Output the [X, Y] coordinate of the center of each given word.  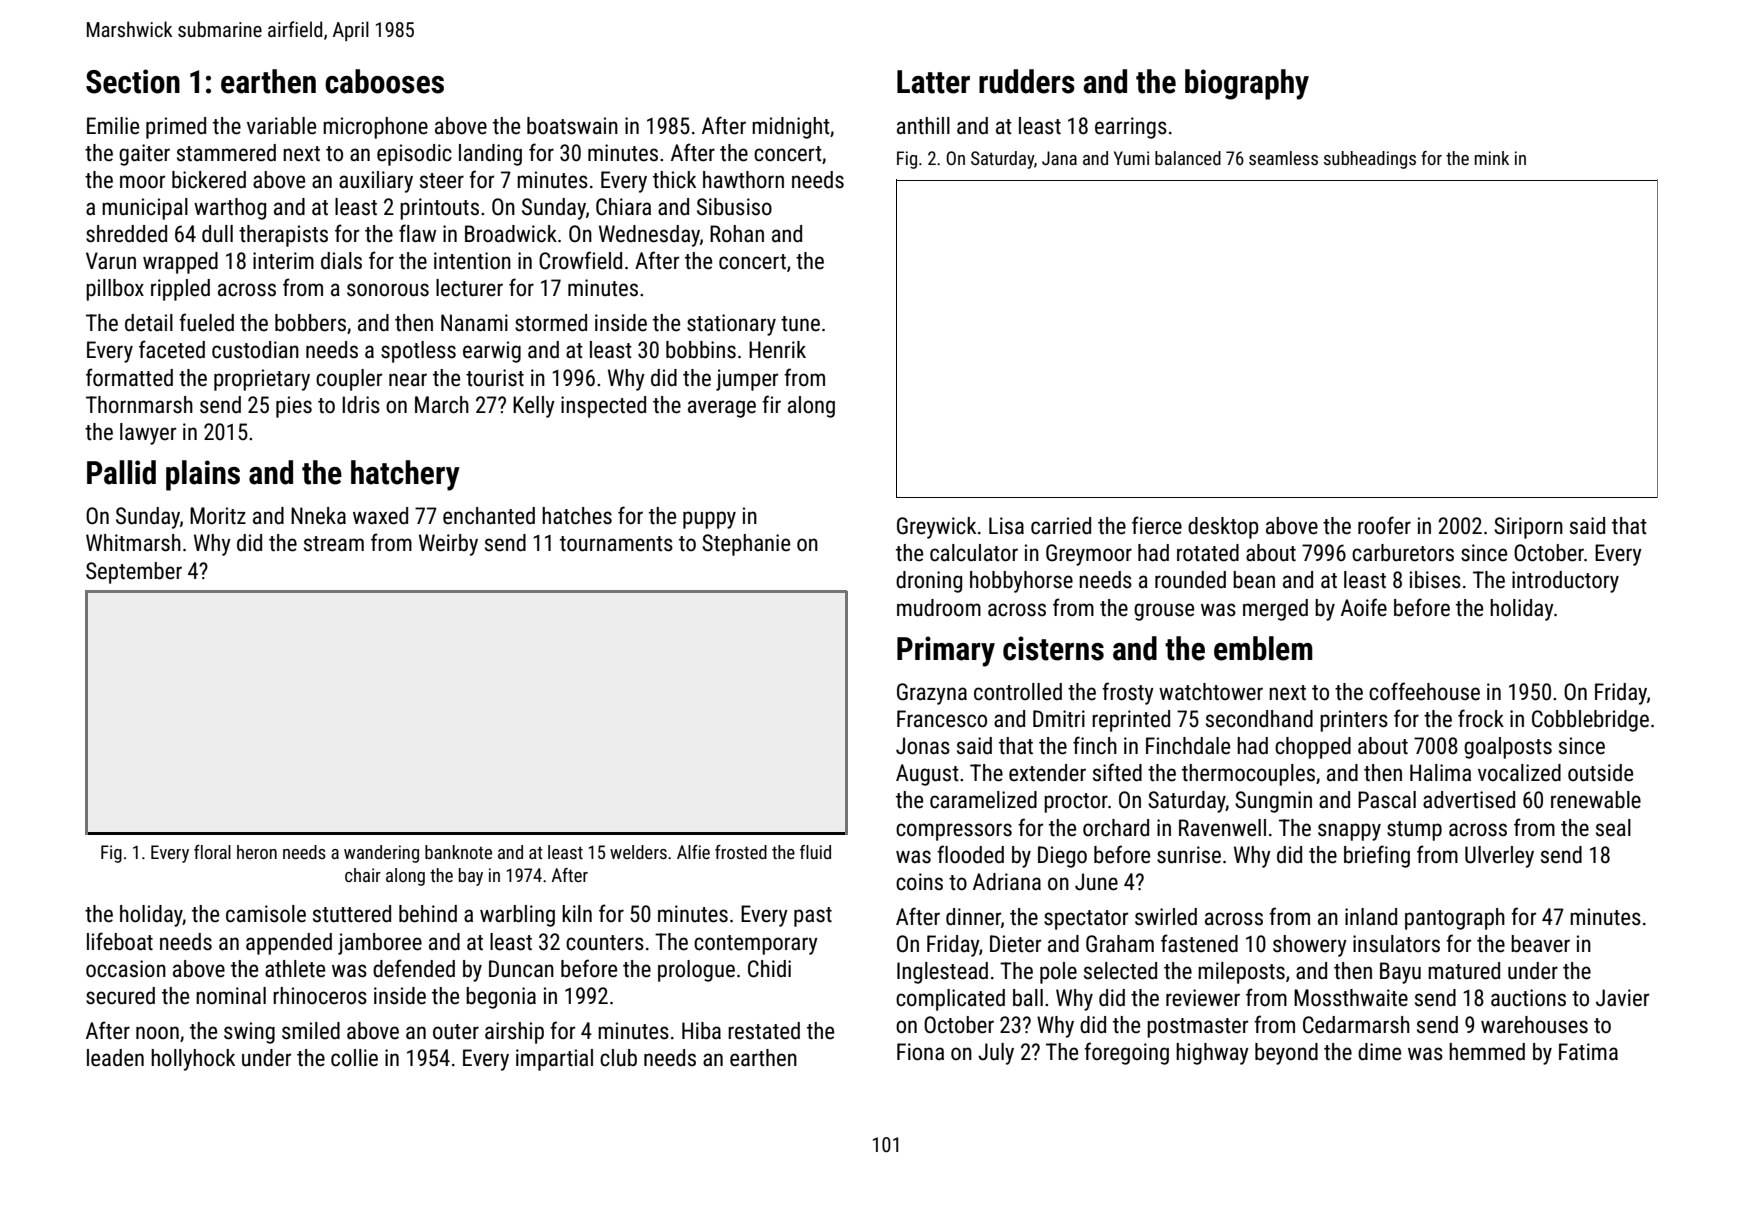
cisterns [1053, 648]
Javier [1622, 998]
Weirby [448, 545]
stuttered [352, 914]
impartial [554, 1060]
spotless [418, 352]
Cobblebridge [1590, 721]
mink [1492, 158]
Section [133, 81]
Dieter [1015, 944]
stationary [731, 325]
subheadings [1370, 160]
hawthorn [743, 180]
